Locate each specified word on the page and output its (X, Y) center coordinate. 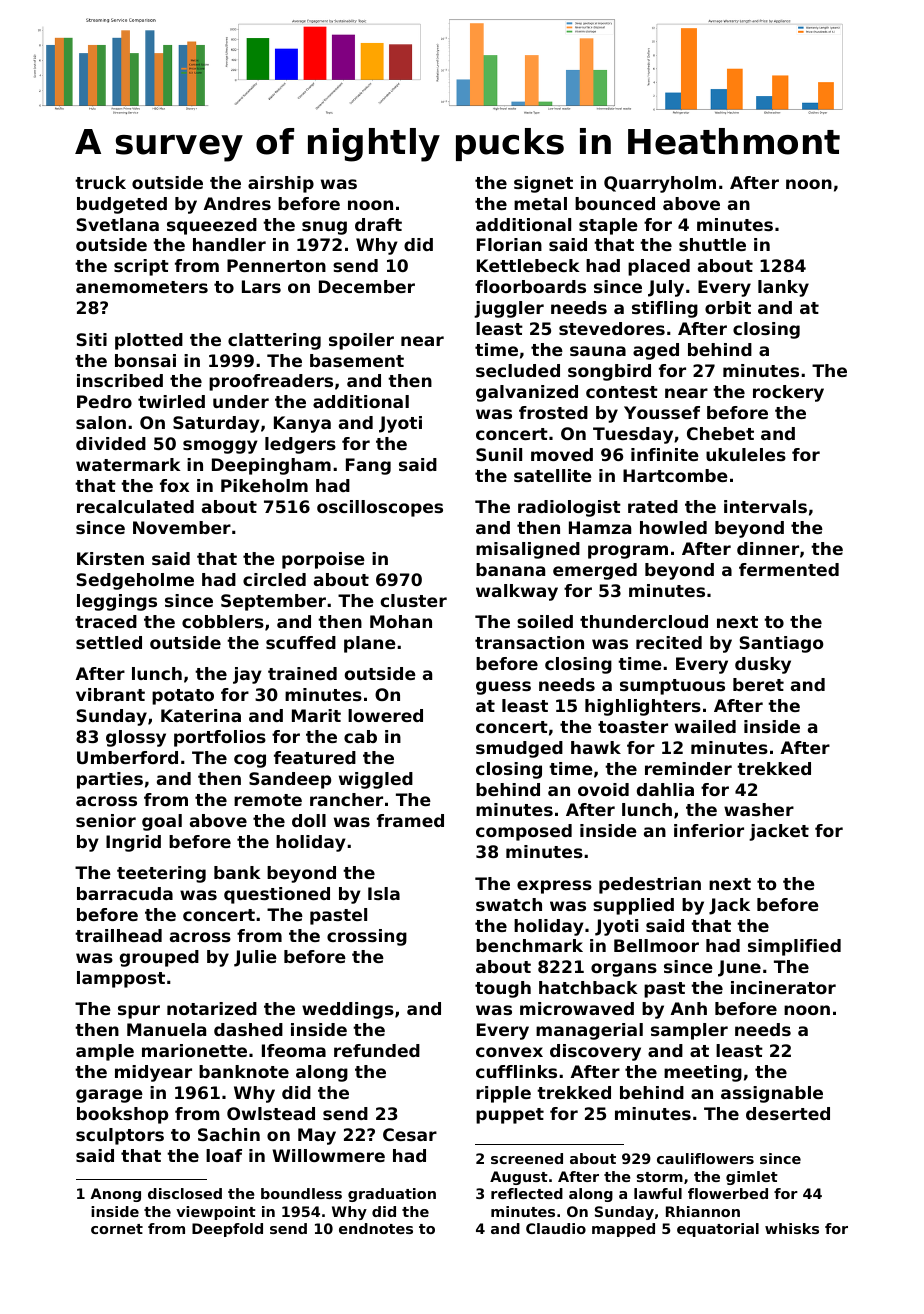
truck (100, 182)
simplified (794, 947)
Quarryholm (660, 184)
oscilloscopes (380, 508)
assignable (772, 1094)
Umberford (127, 757)
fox (174, 485)
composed (524, 832)
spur (139, 1012)
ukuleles (746, 454)
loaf (224, 1155)
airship (281, 184)
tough (503, 989)
